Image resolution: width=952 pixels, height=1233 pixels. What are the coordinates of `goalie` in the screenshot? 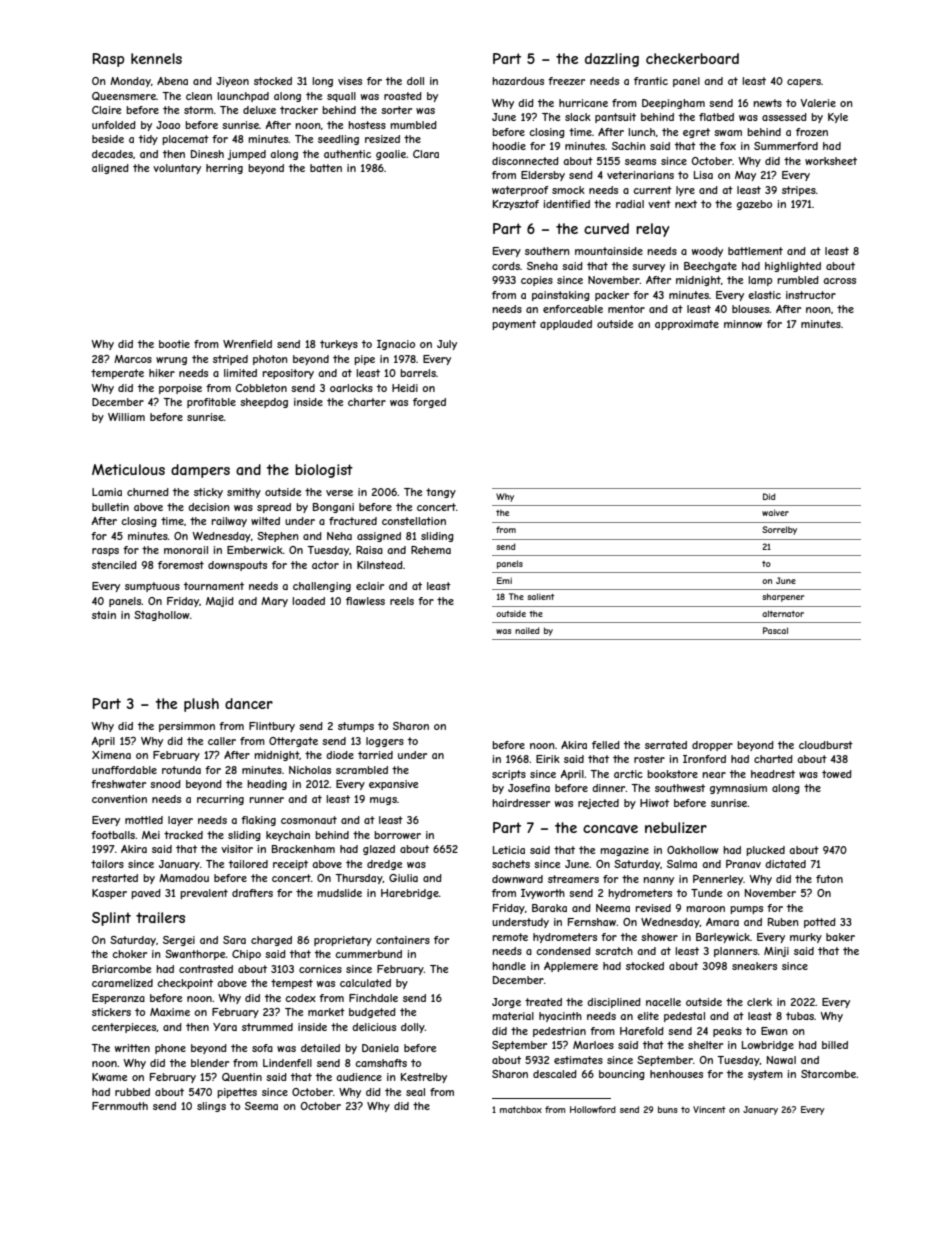 It's located at (391, 155).
